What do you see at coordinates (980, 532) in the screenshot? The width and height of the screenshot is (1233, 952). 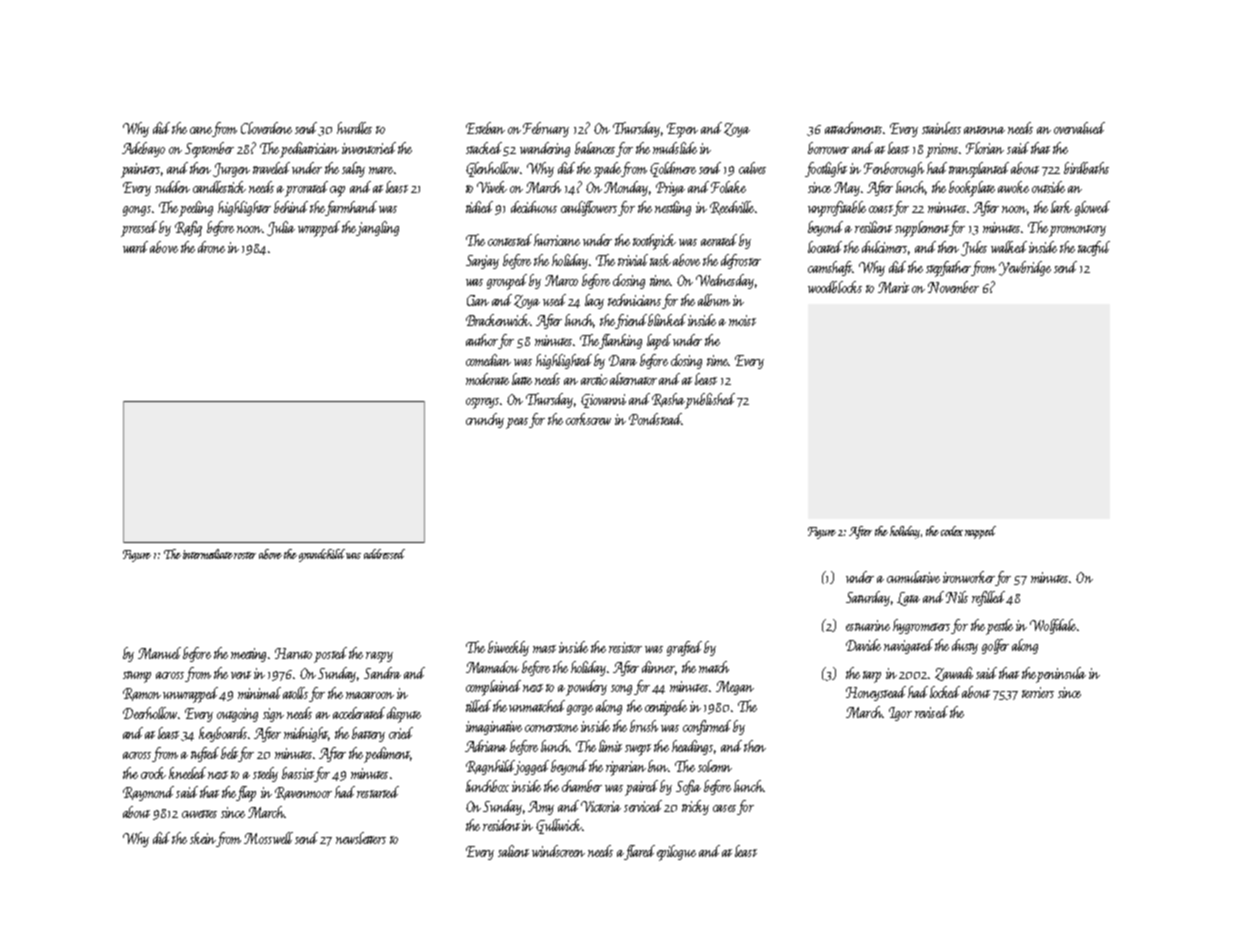 I see `napped` at bounding box center [980, 532].
